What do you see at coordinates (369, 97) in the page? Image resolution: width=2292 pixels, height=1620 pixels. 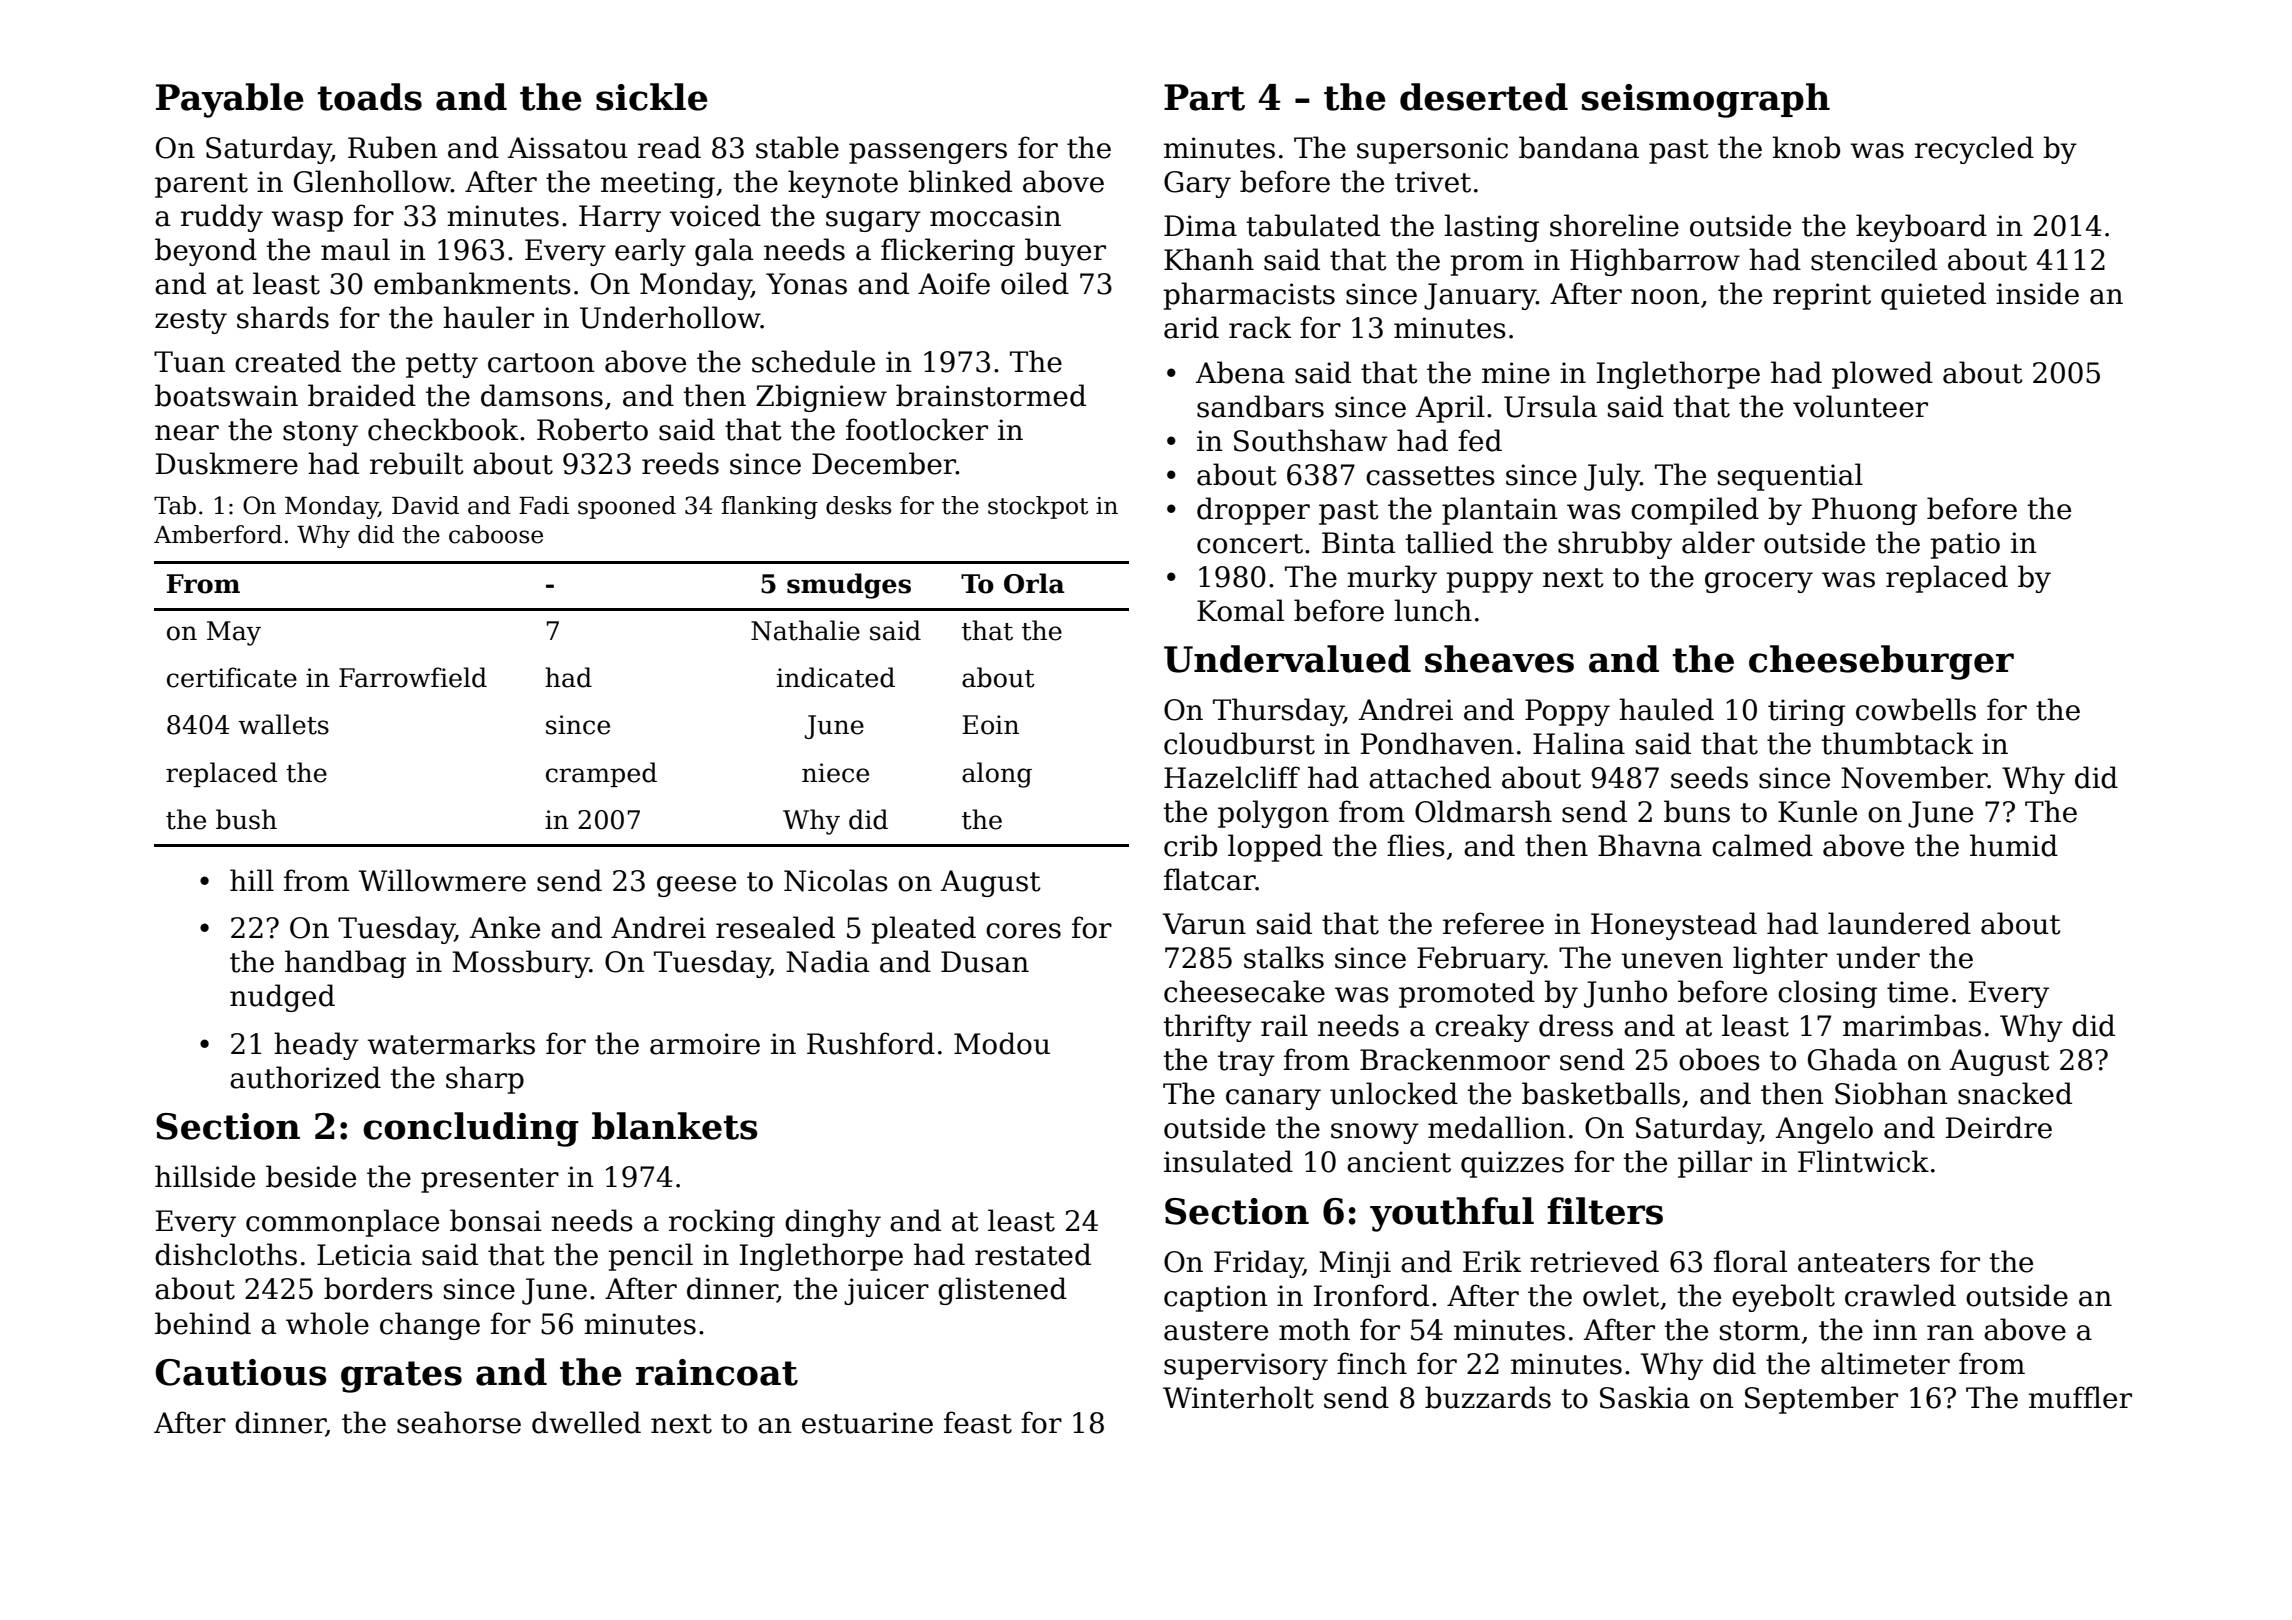 I see `toads` at bounding box center [369, 97].
